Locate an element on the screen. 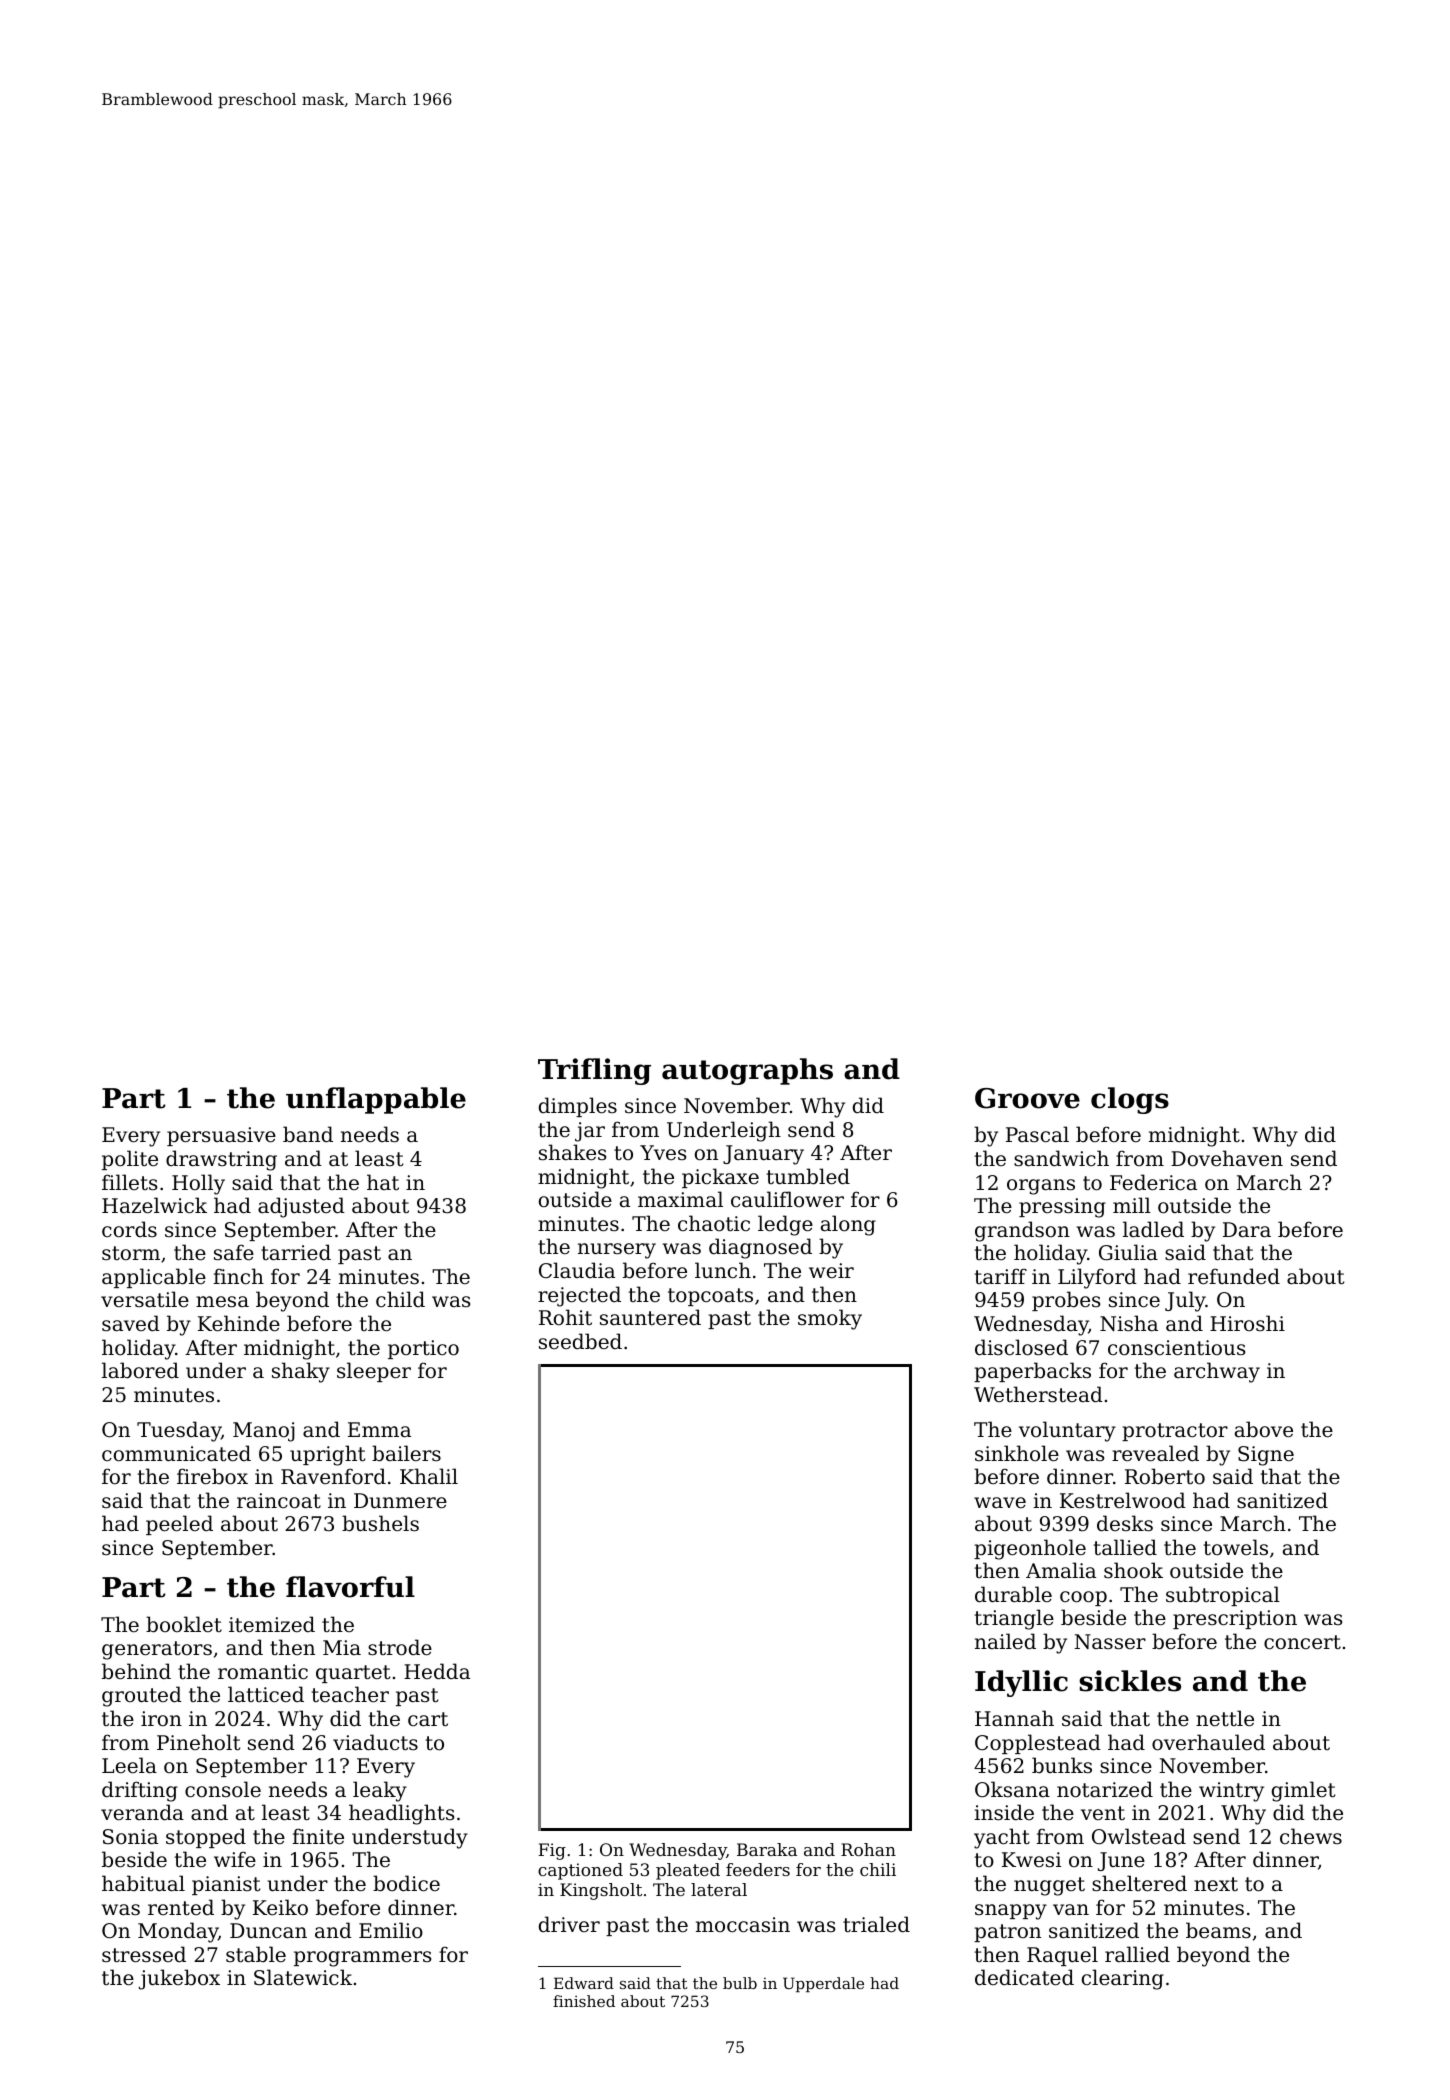 The width and height of the screenshot is (1450, 2100). overhauled is located at coordinates (1208, 1742).
